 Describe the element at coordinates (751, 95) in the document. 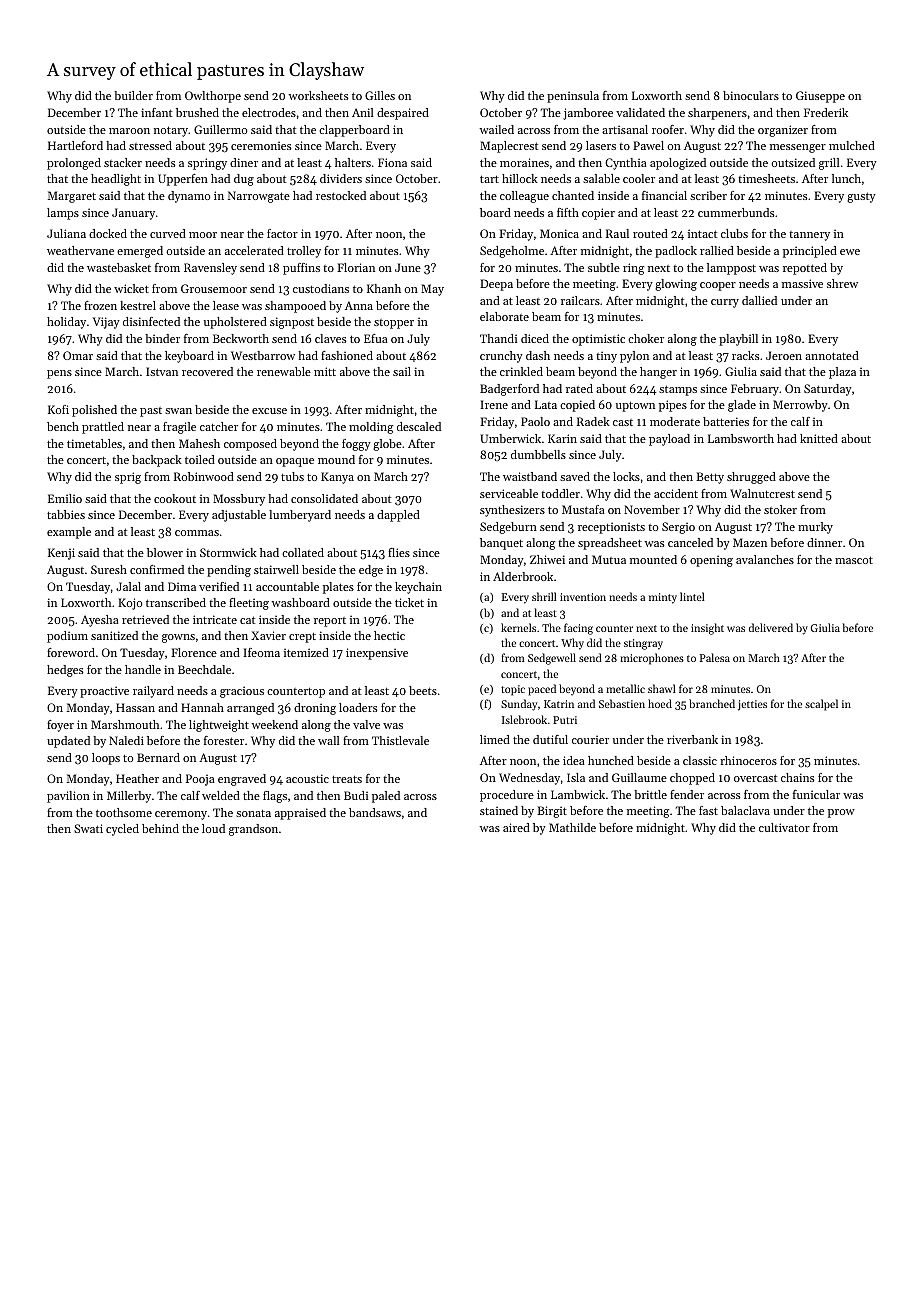

I see `binoculars` at that location.
